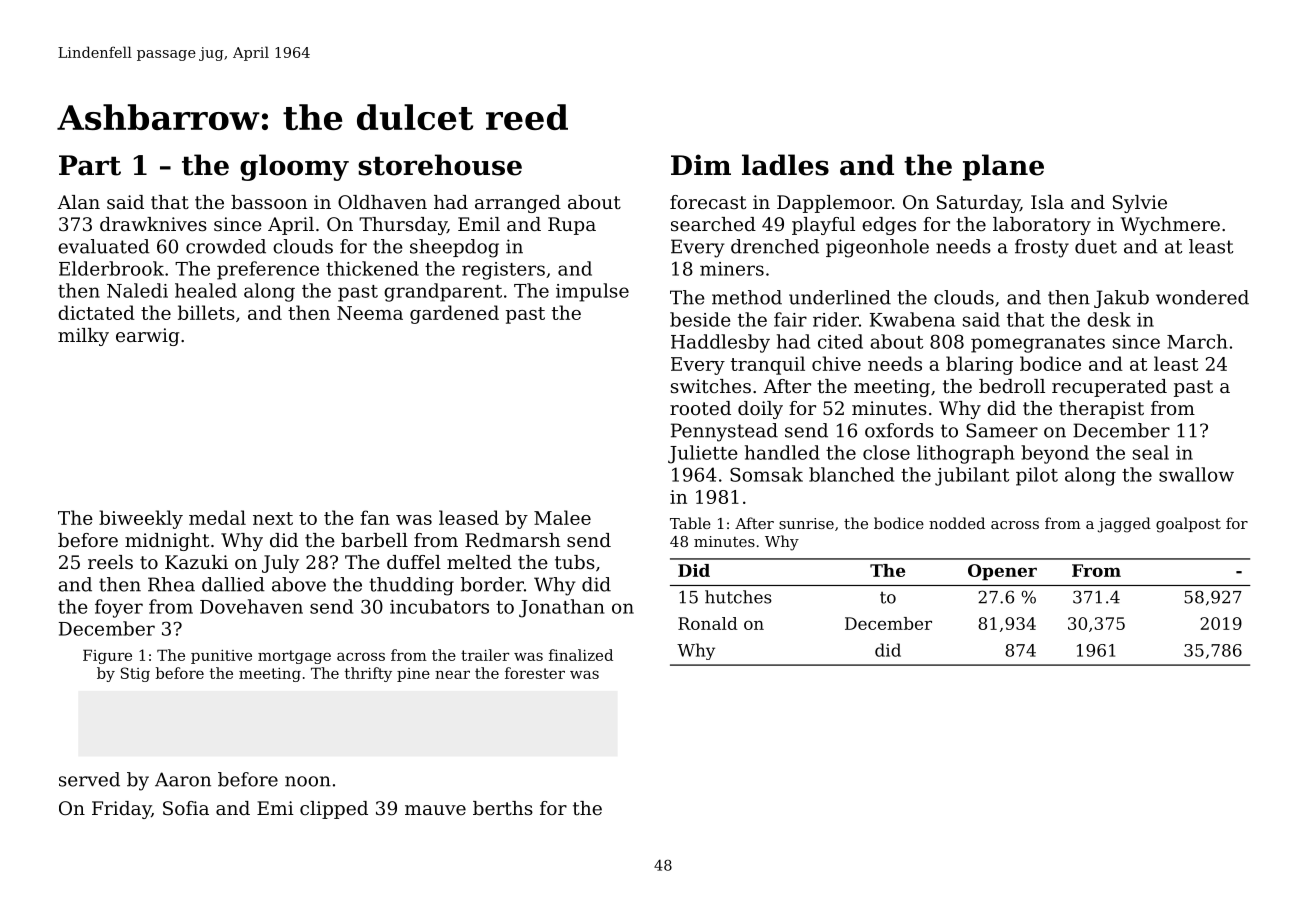 The height and width of the document is (924, 1308). Describe the element at coordinates (104, 246) in the document. I see `evaluated` at that location.
